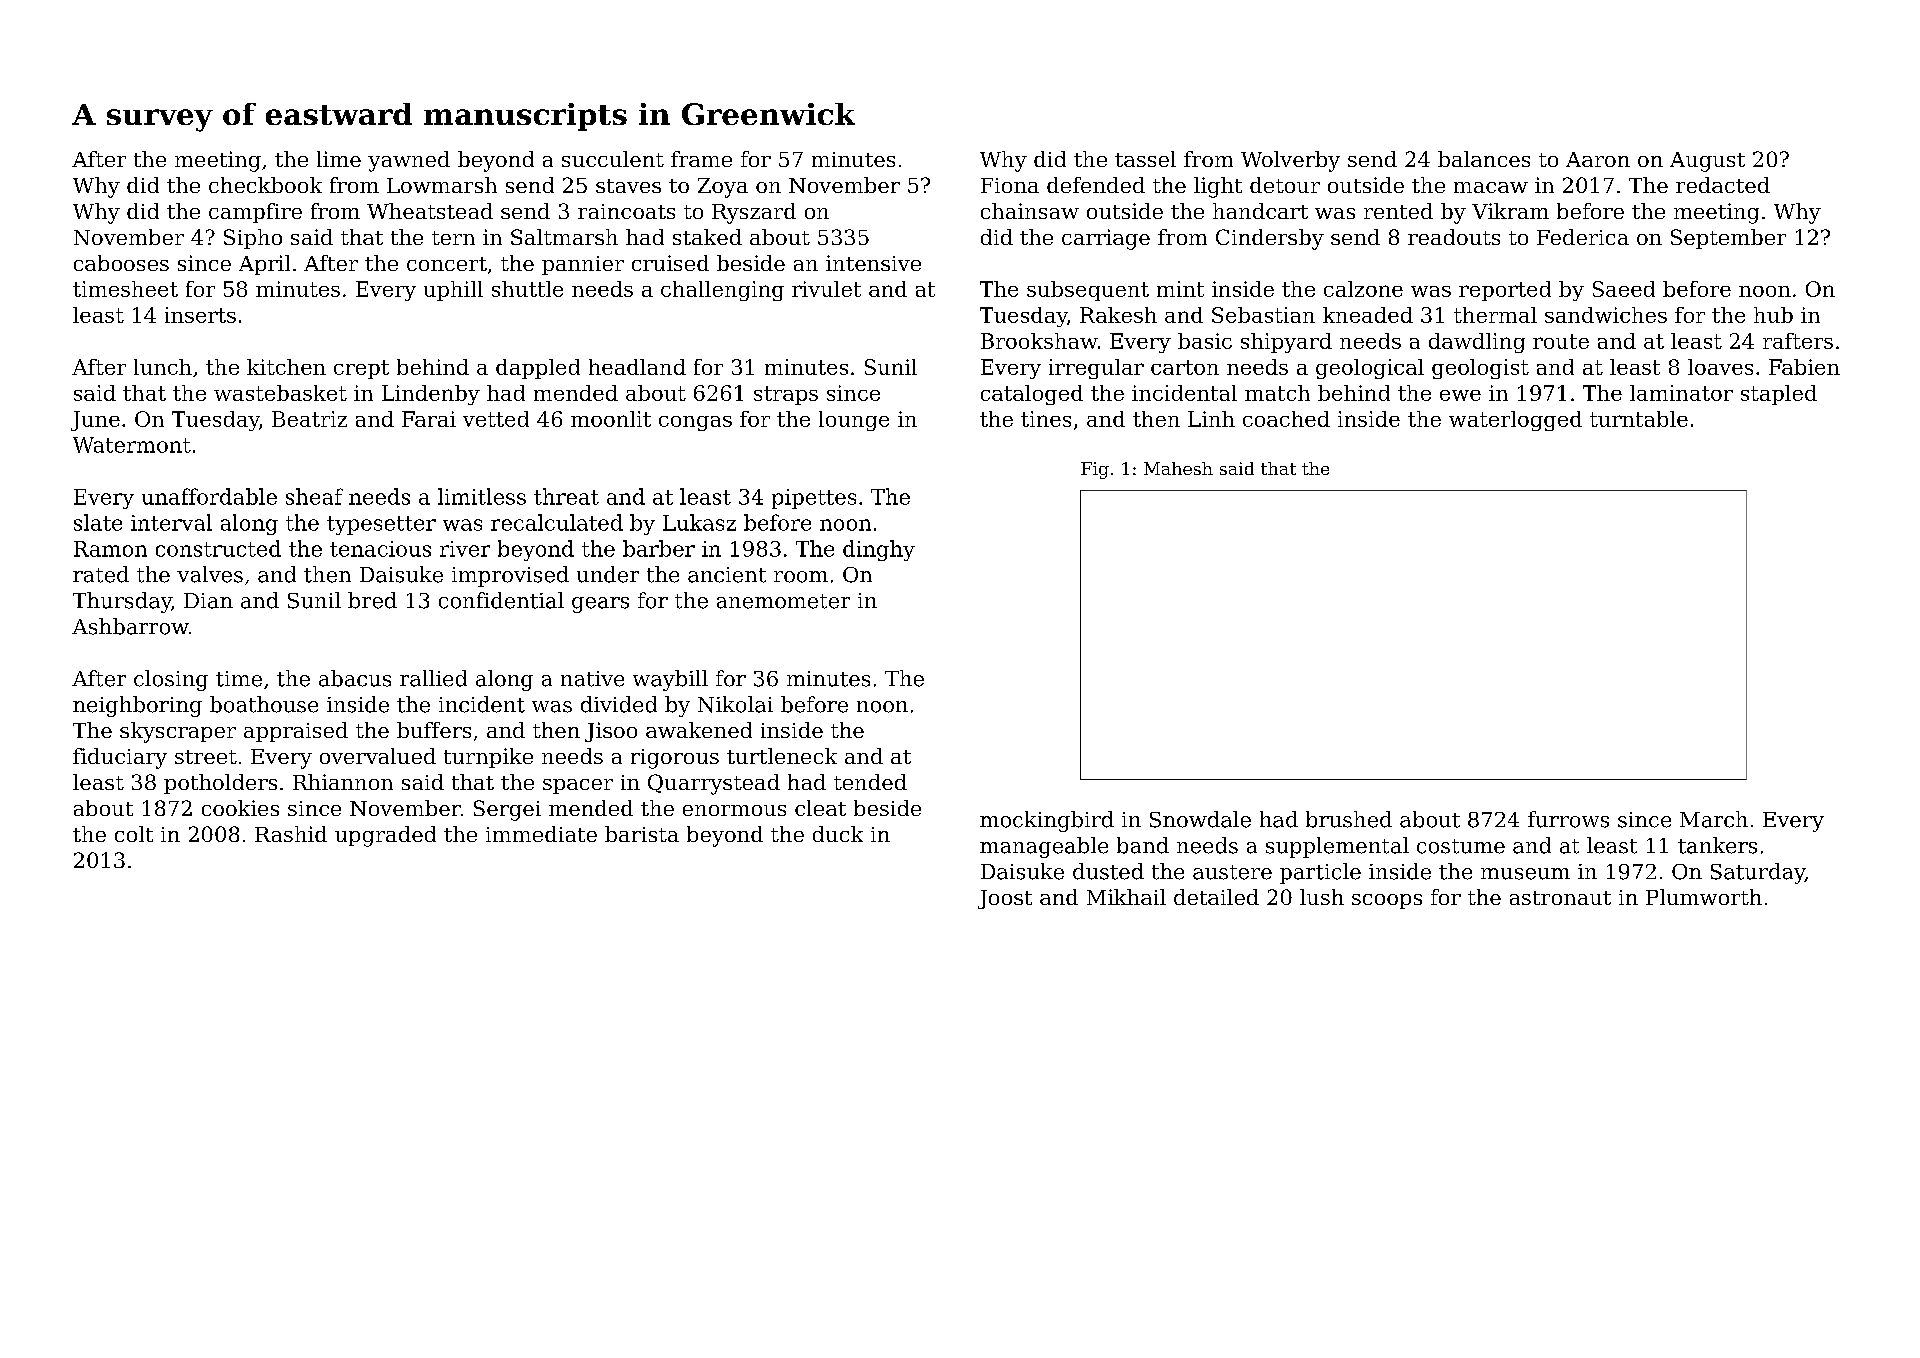 The width and height of the page is (1920, 1358). Describe the element at coordinates (735, 704) in the page. I see `Nikolai` at that location.
